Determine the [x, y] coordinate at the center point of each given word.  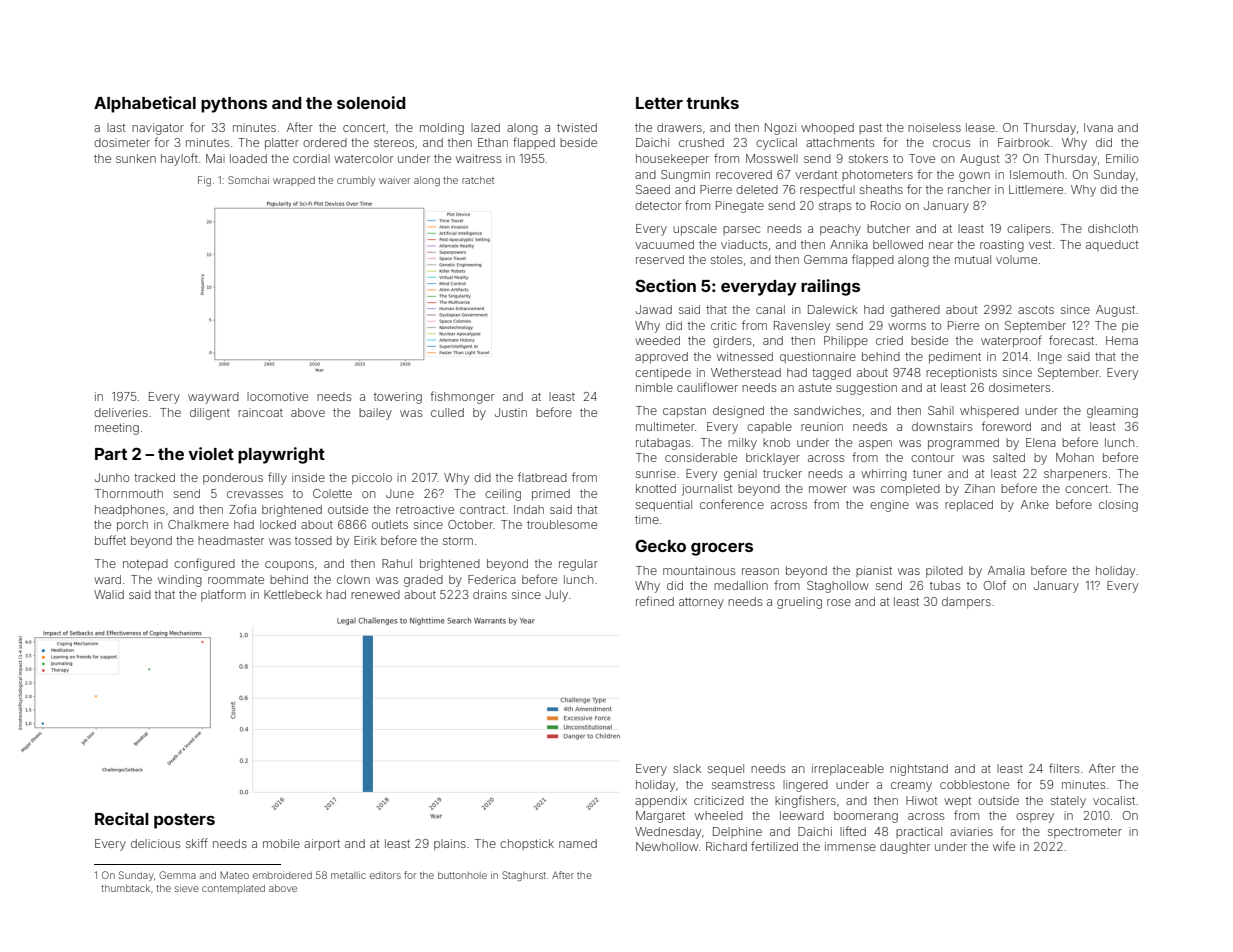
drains [490, 594]
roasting [1002, 246]
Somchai [248, 180]
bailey [375, 414]
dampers [966, 603]
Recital [122, 818]
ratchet [478, 180]
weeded [657, 340]
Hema [1122, 340]
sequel [726, 770]
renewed [375, 594]
